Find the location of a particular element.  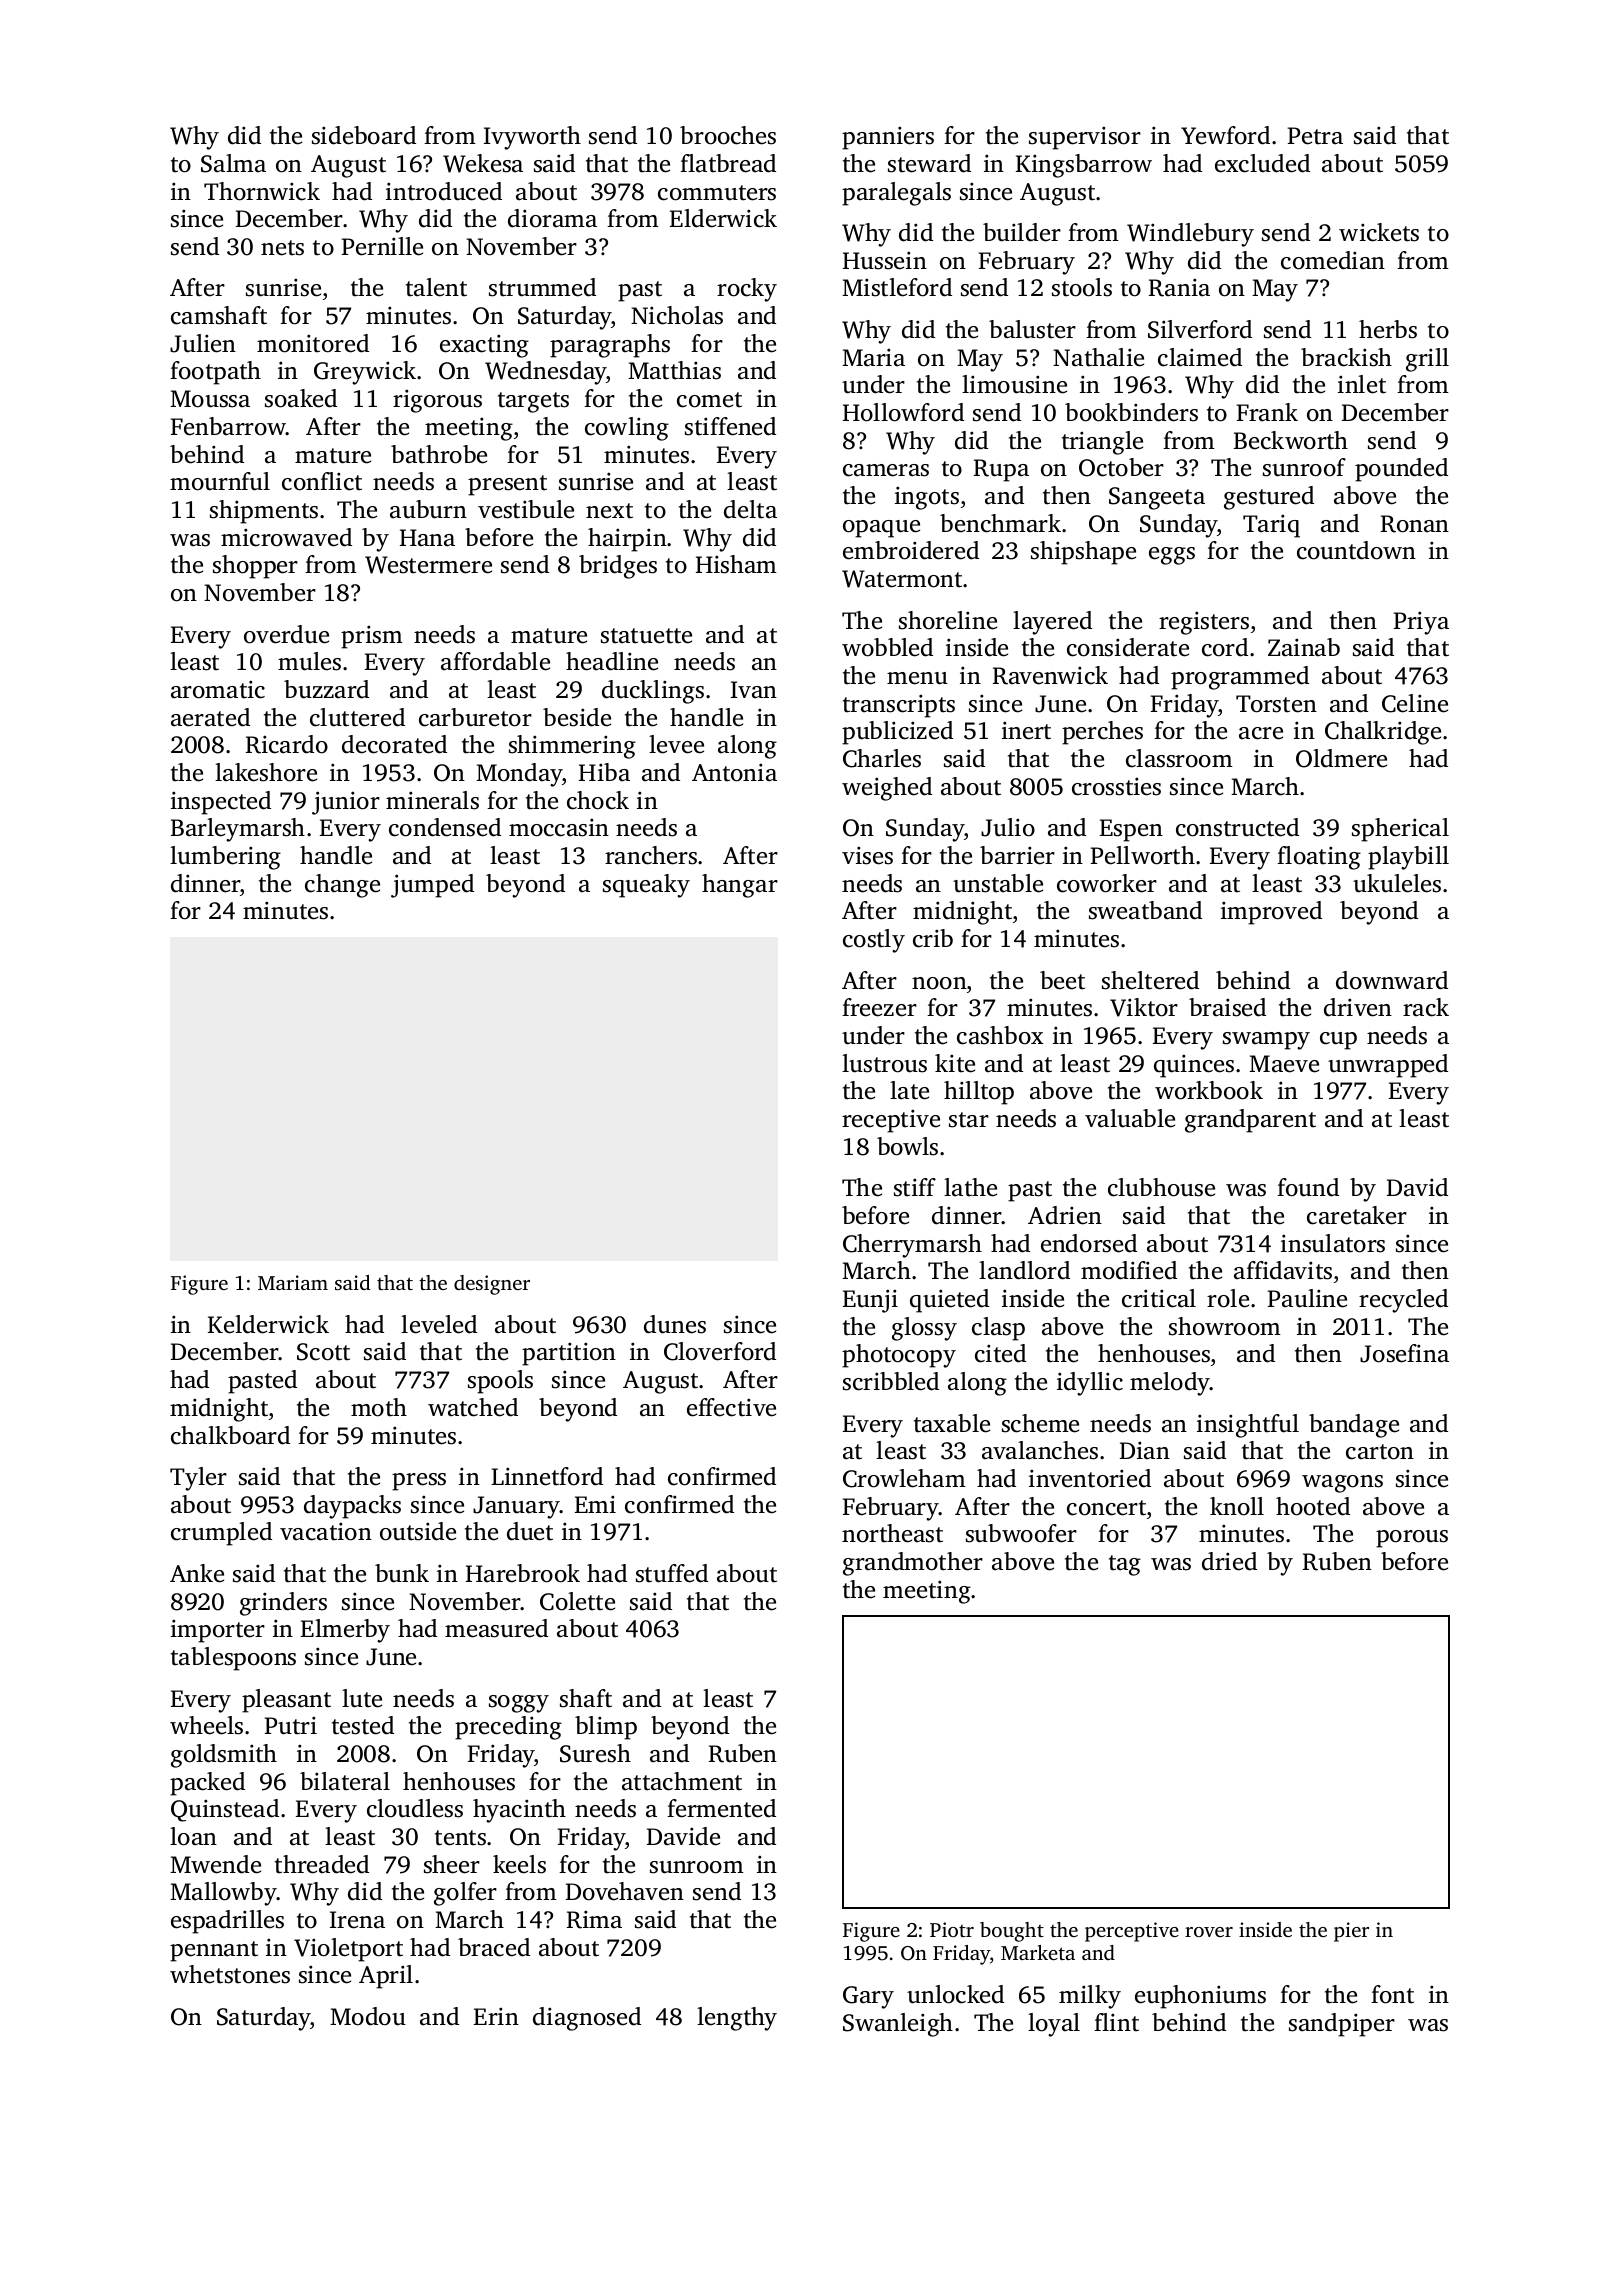

Frank is located at coordinates (1267, 412).
